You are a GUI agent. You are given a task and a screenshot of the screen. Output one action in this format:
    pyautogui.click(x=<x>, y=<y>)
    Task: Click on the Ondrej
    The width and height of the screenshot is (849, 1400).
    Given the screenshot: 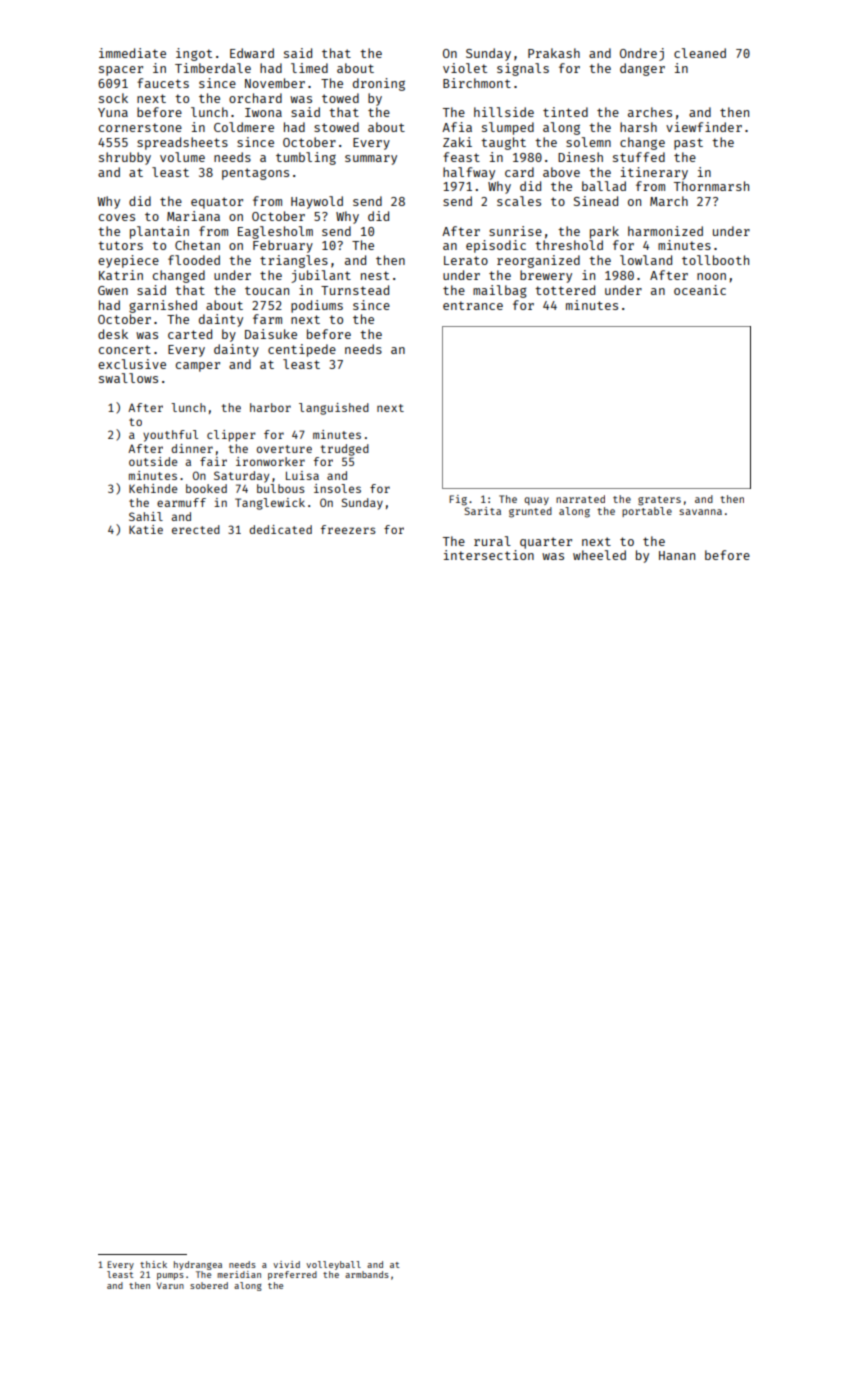 What is the action you would take?
    pyautogui.click(x=642, y=54)
